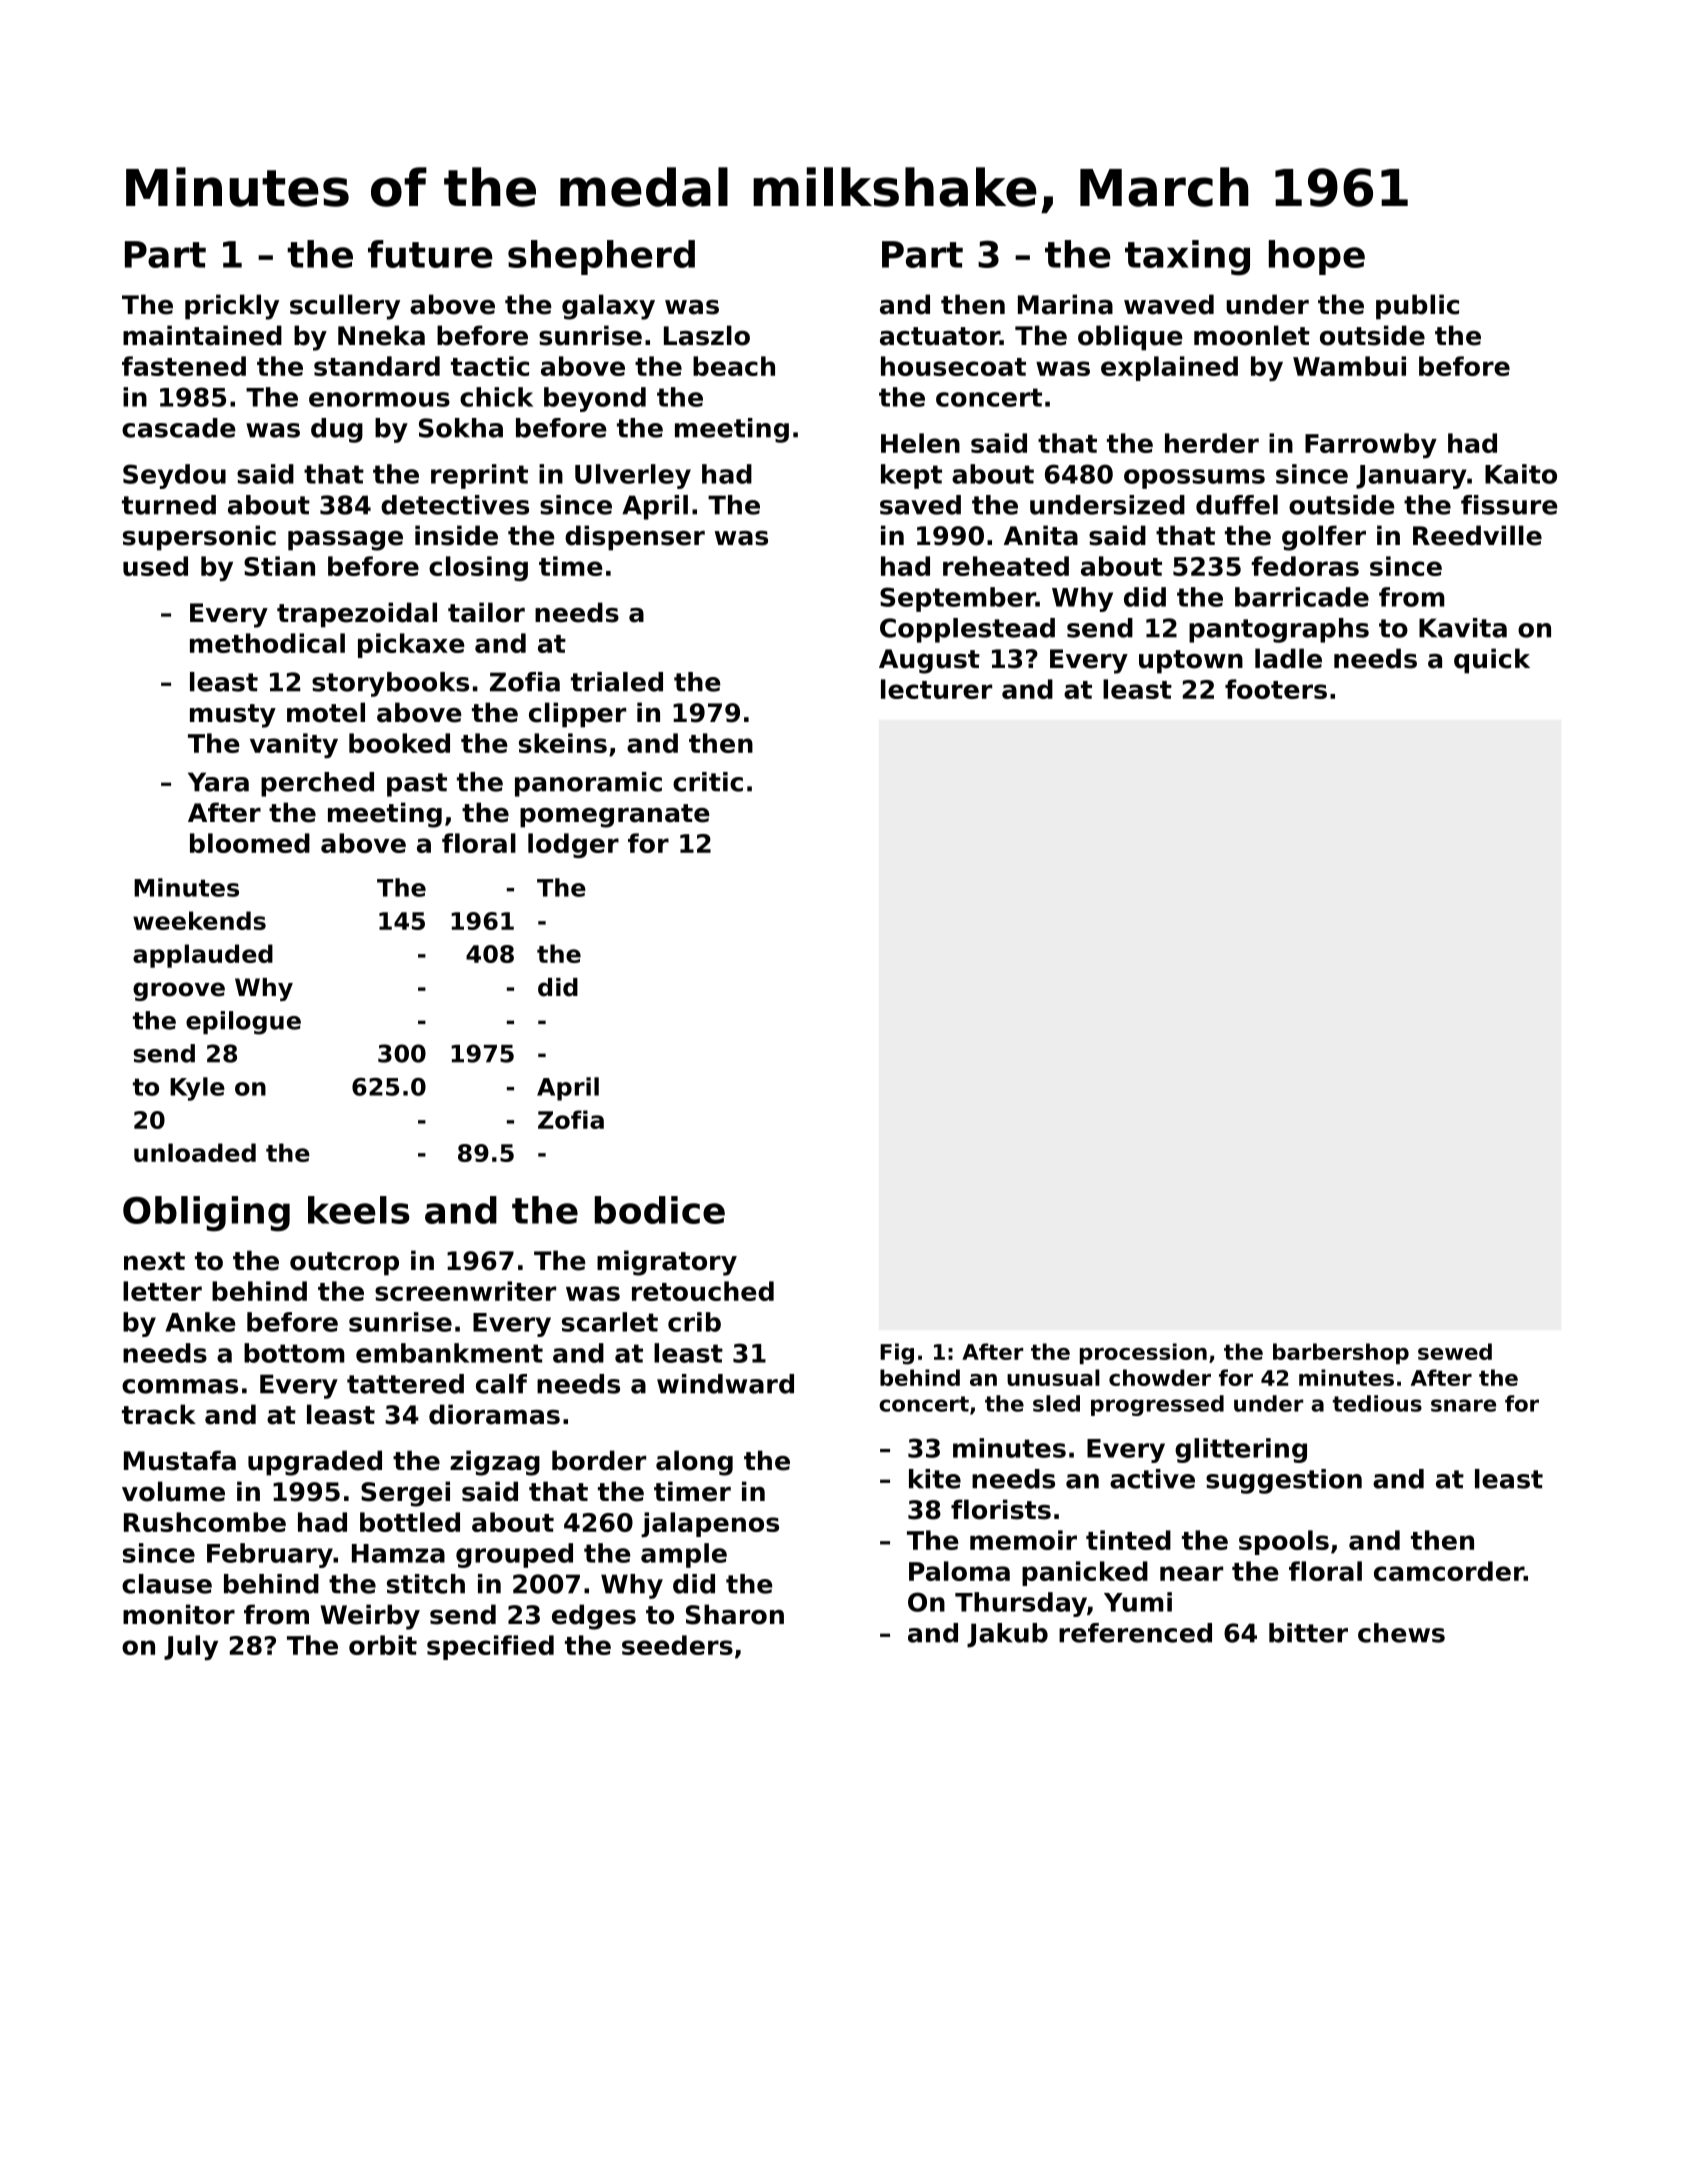  I want to click on applauded, so click(203, 956).
